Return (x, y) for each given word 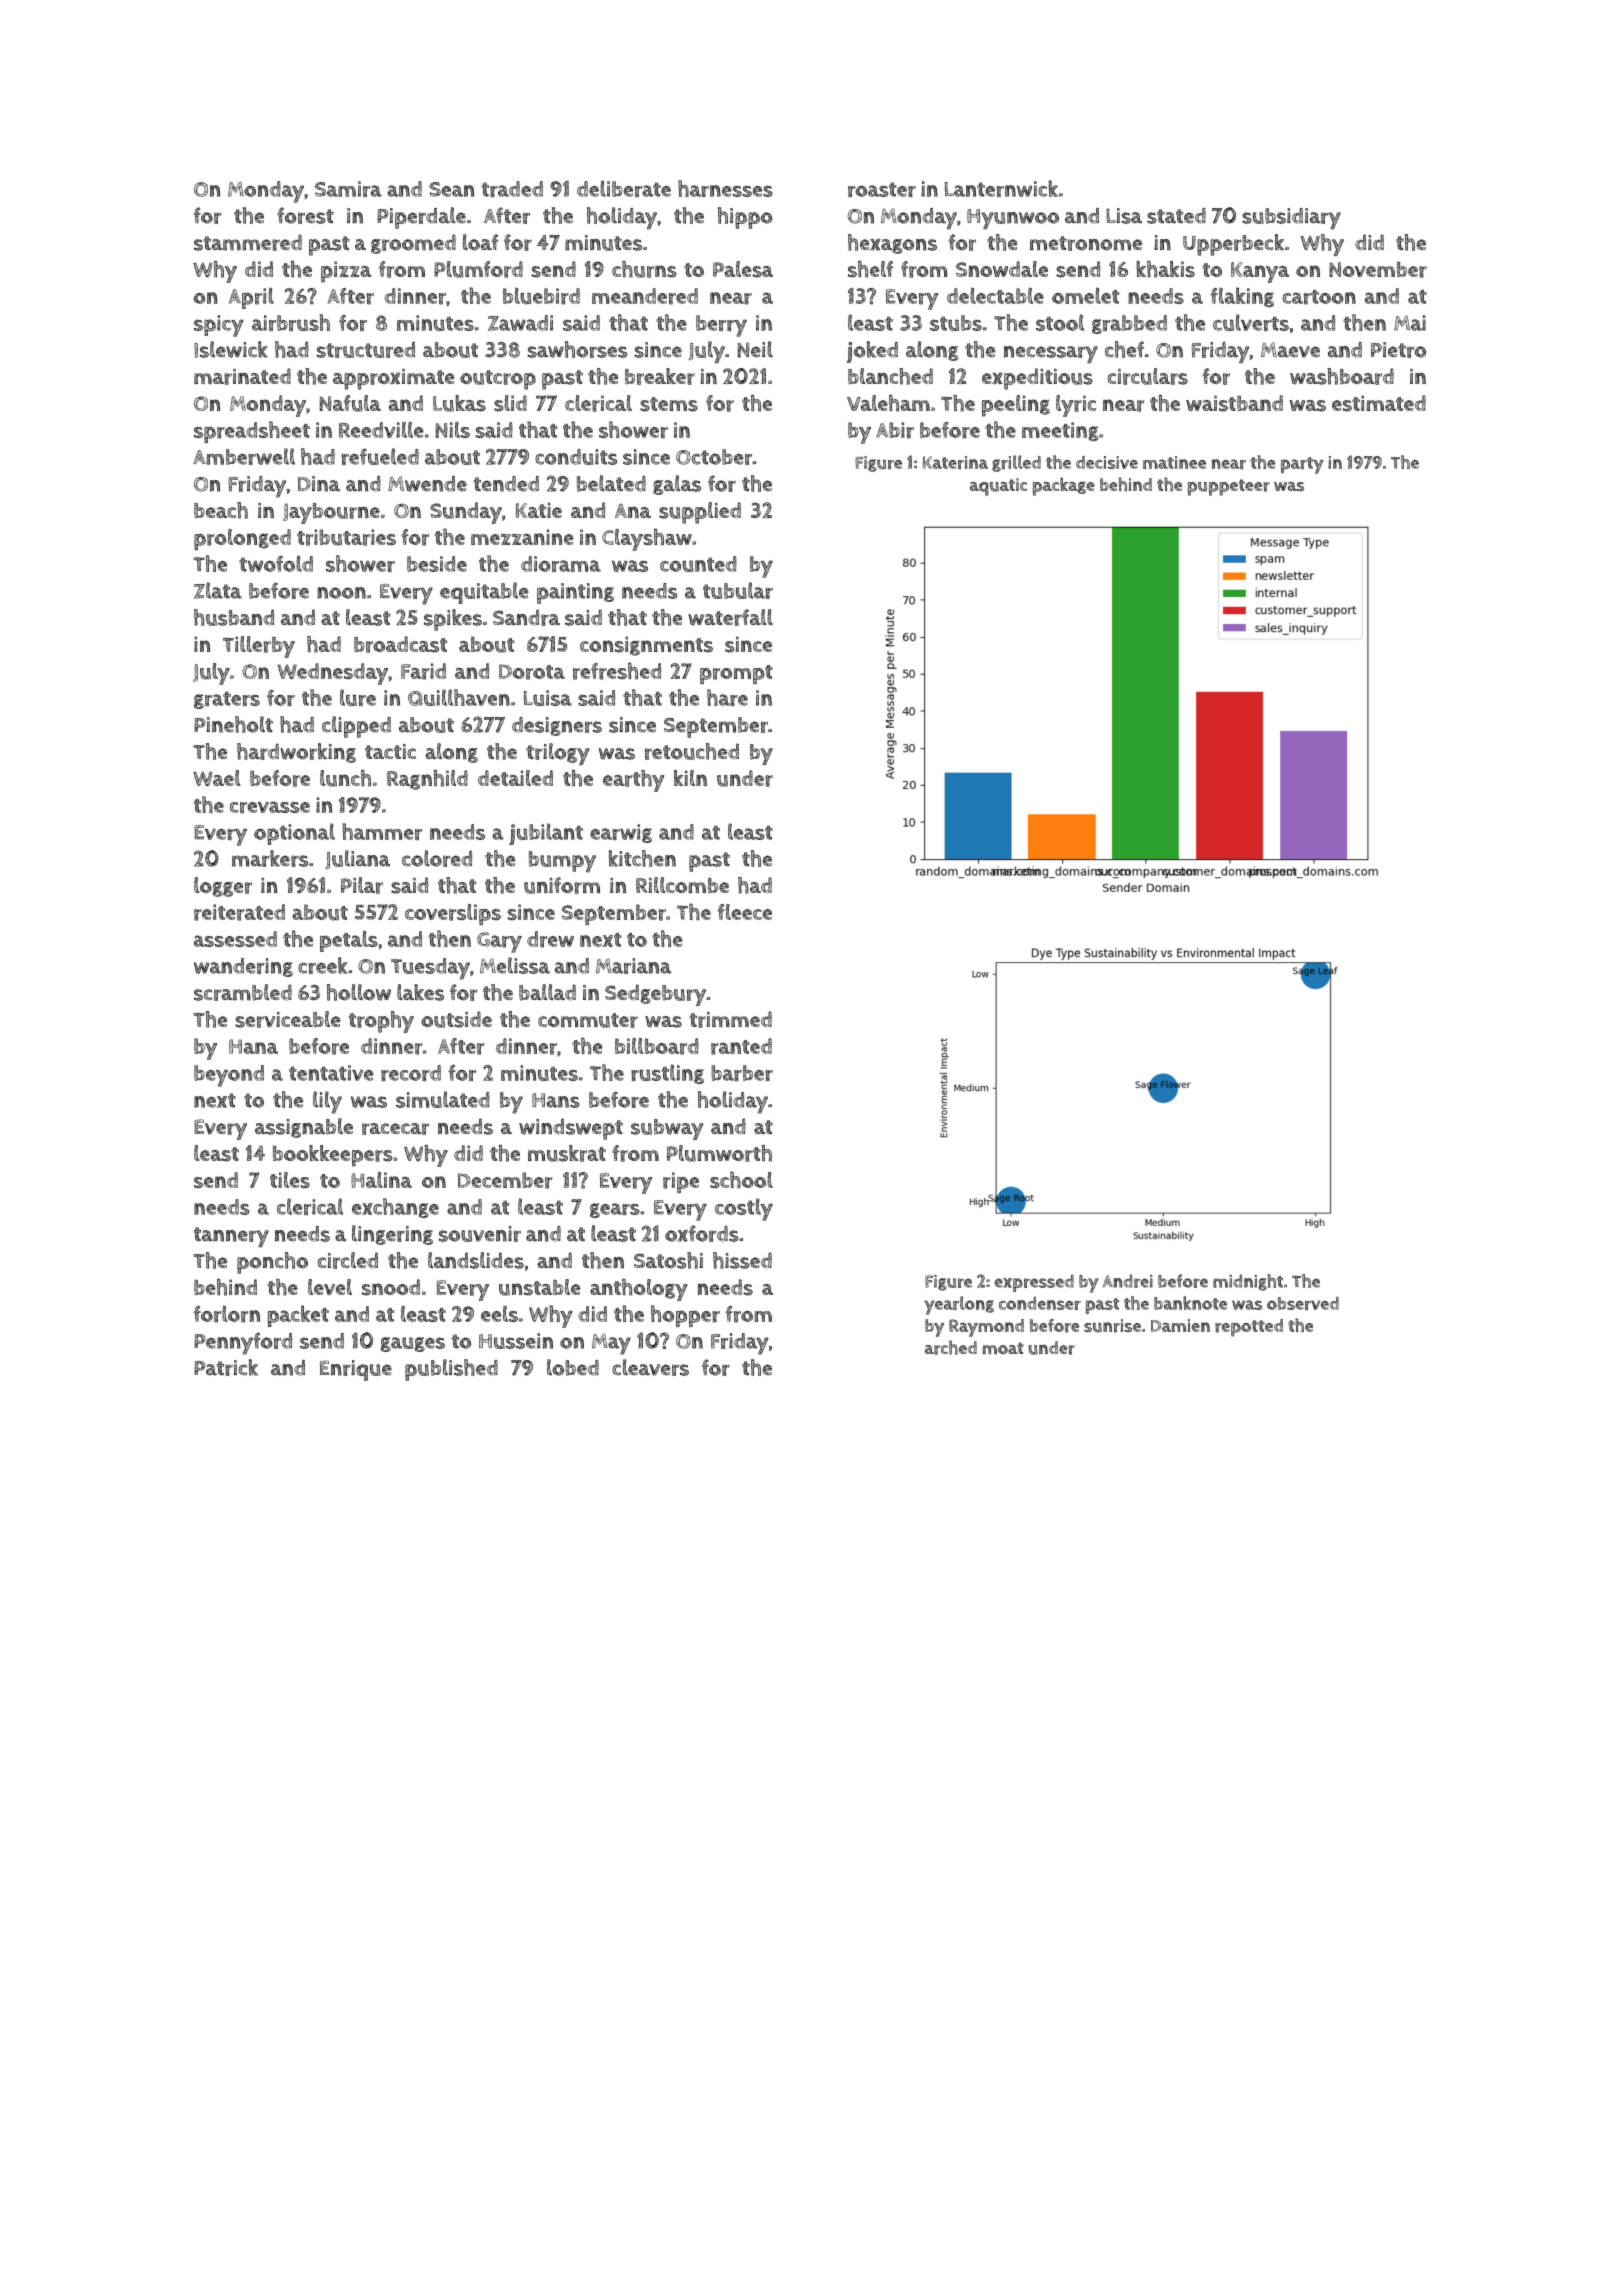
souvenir (480, 1234)
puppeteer (1229, 487)
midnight (1248, 1282)
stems (669, 404)
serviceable (288, 1019)
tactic (390, 751)
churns (644, 269)
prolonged (242, 539)
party (1302, 465)
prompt (736, 674)
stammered (248, 242)
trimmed (730, 1019)
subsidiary (1291, 219)
